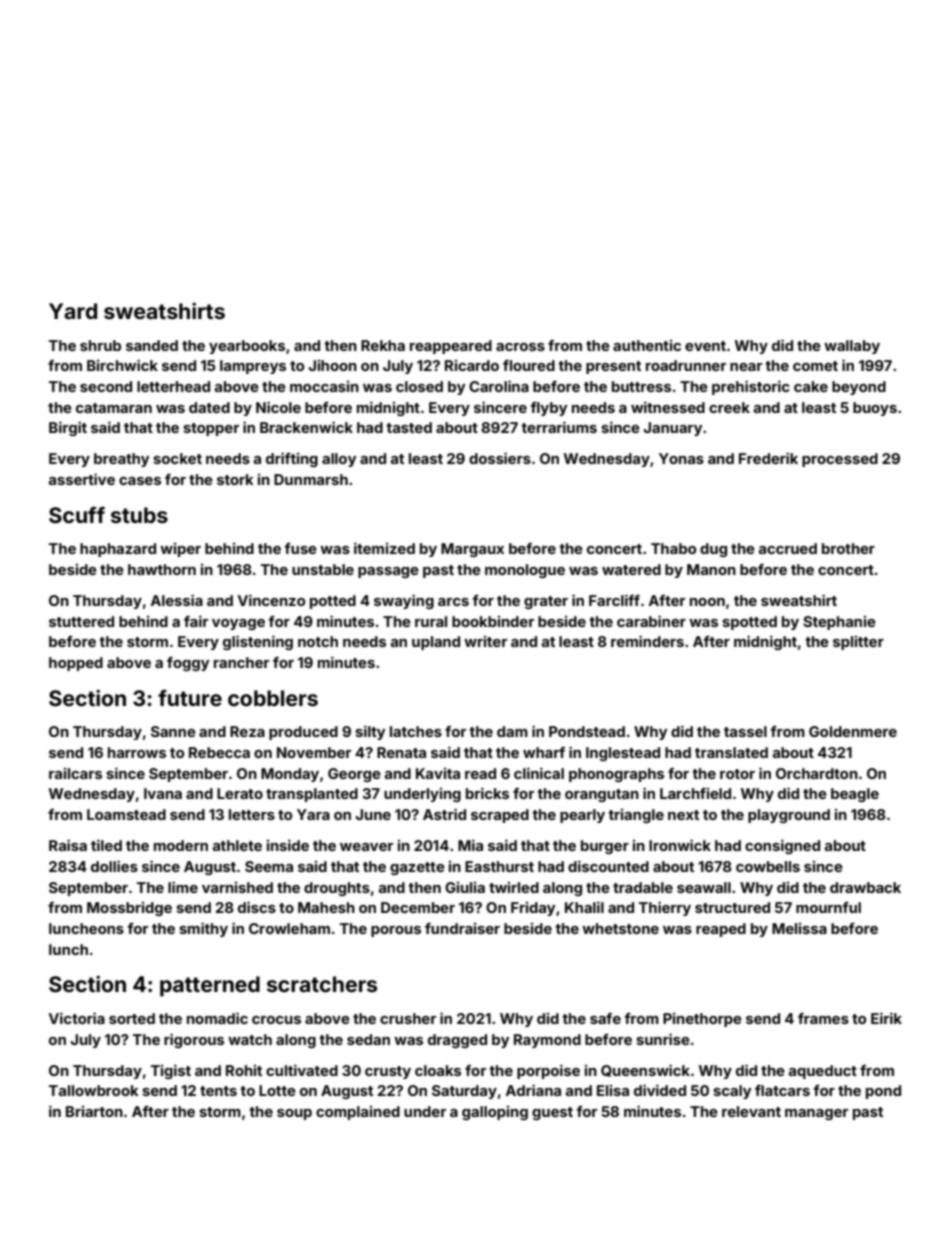 This document has width=952, height=1233. I want to click on Briarton, so click(94, 1111).
